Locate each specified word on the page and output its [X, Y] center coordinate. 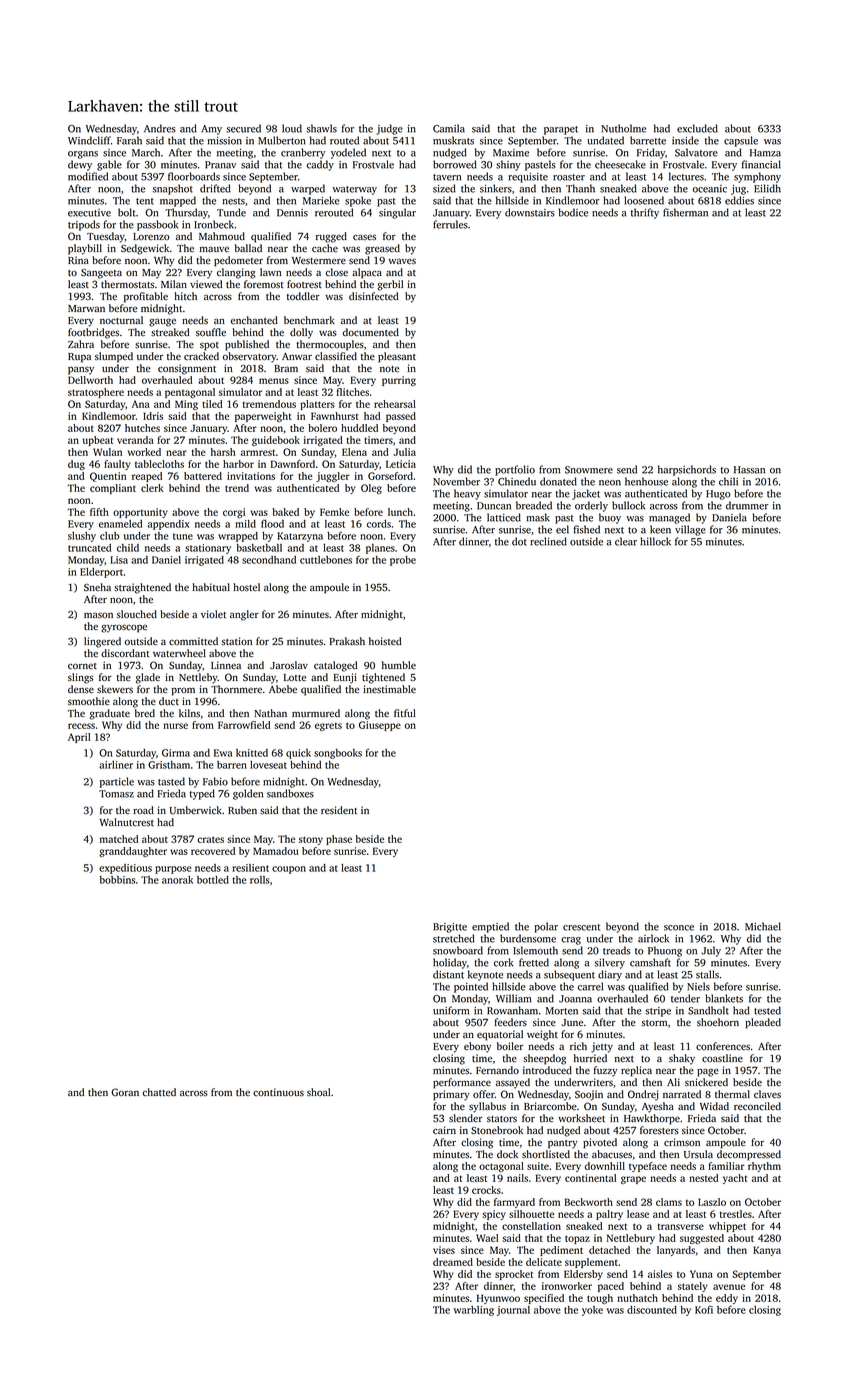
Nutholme [623, 128]
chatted [159, 1092]
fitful [405, 713]
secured [243, 128]
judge [389, 129]
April [79, 738]
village [690, 530]
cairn [444, 1130]
